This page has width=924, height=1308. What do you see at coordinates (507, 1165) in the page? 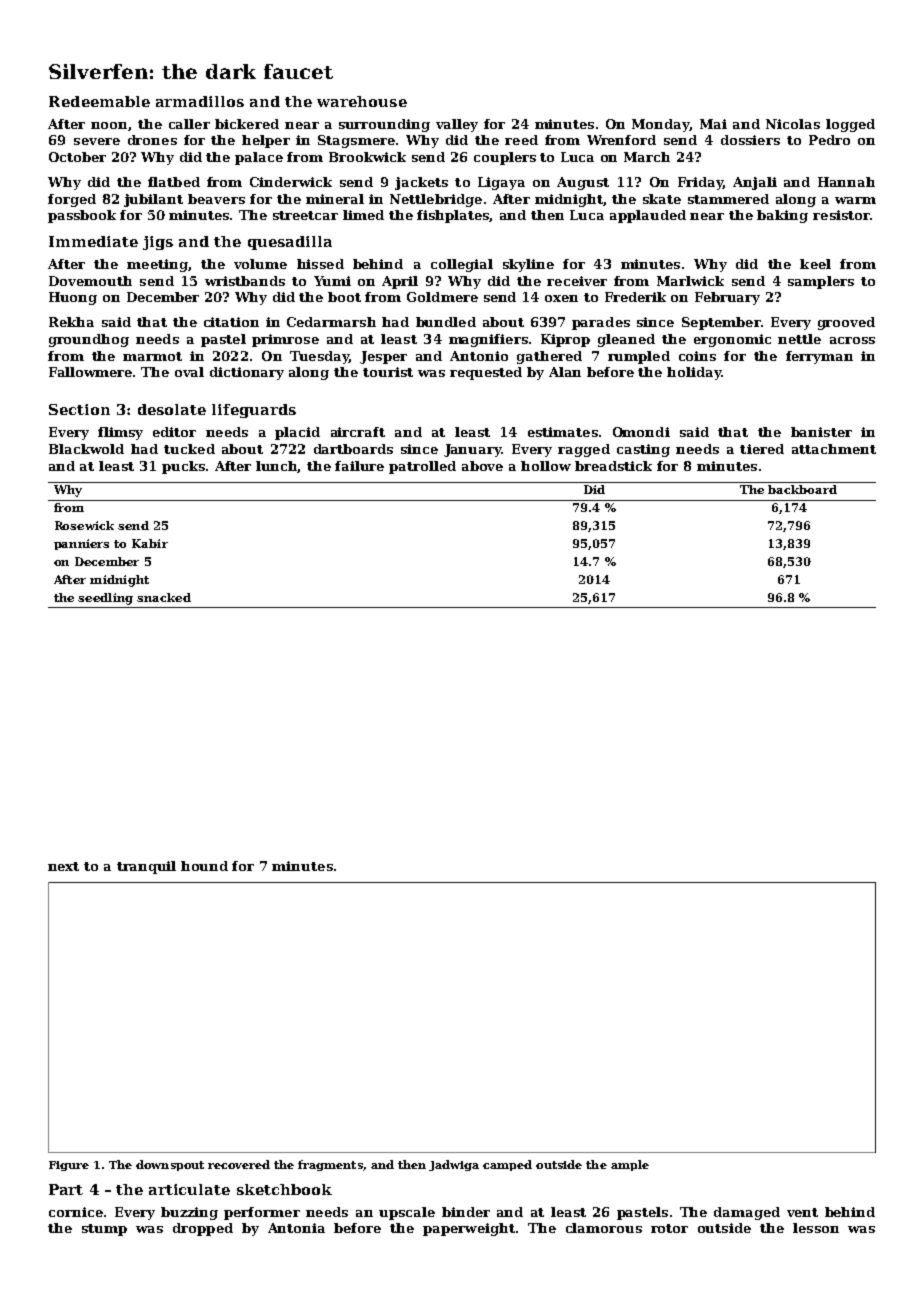
I see `camped` at bounding box center [507, 1165].
